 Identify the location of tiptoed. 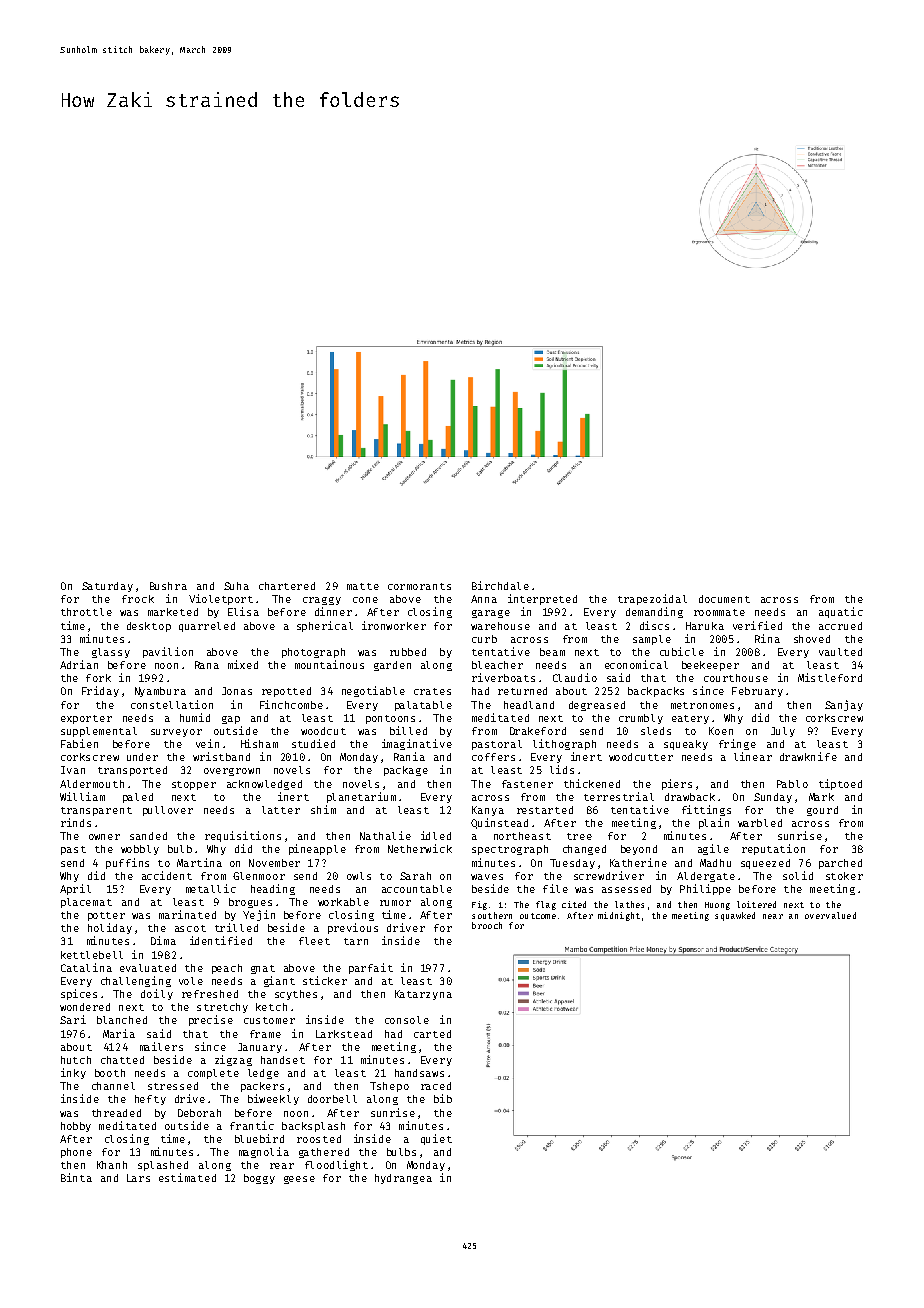
(840, 784).
